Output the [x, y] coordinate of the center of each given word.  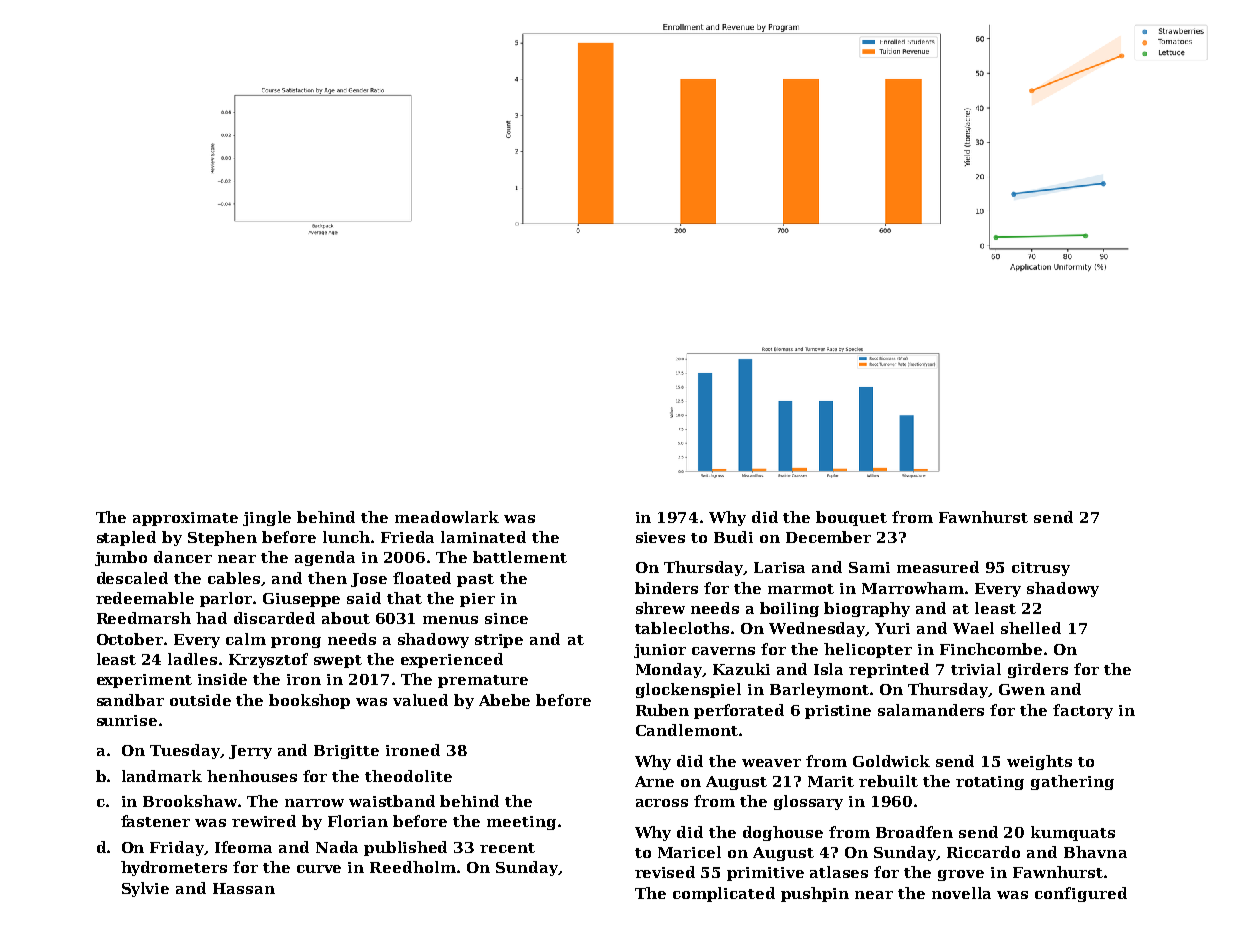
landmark [162, 776]
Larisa [779, 567]
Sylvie [145, 889]
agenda [325, 558]
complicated [724, 894]
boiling [789, 609]
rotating [990, 783]
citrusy [1041, 569]
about [346, 618]
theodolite [408, 776]
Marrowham [913, 588]
